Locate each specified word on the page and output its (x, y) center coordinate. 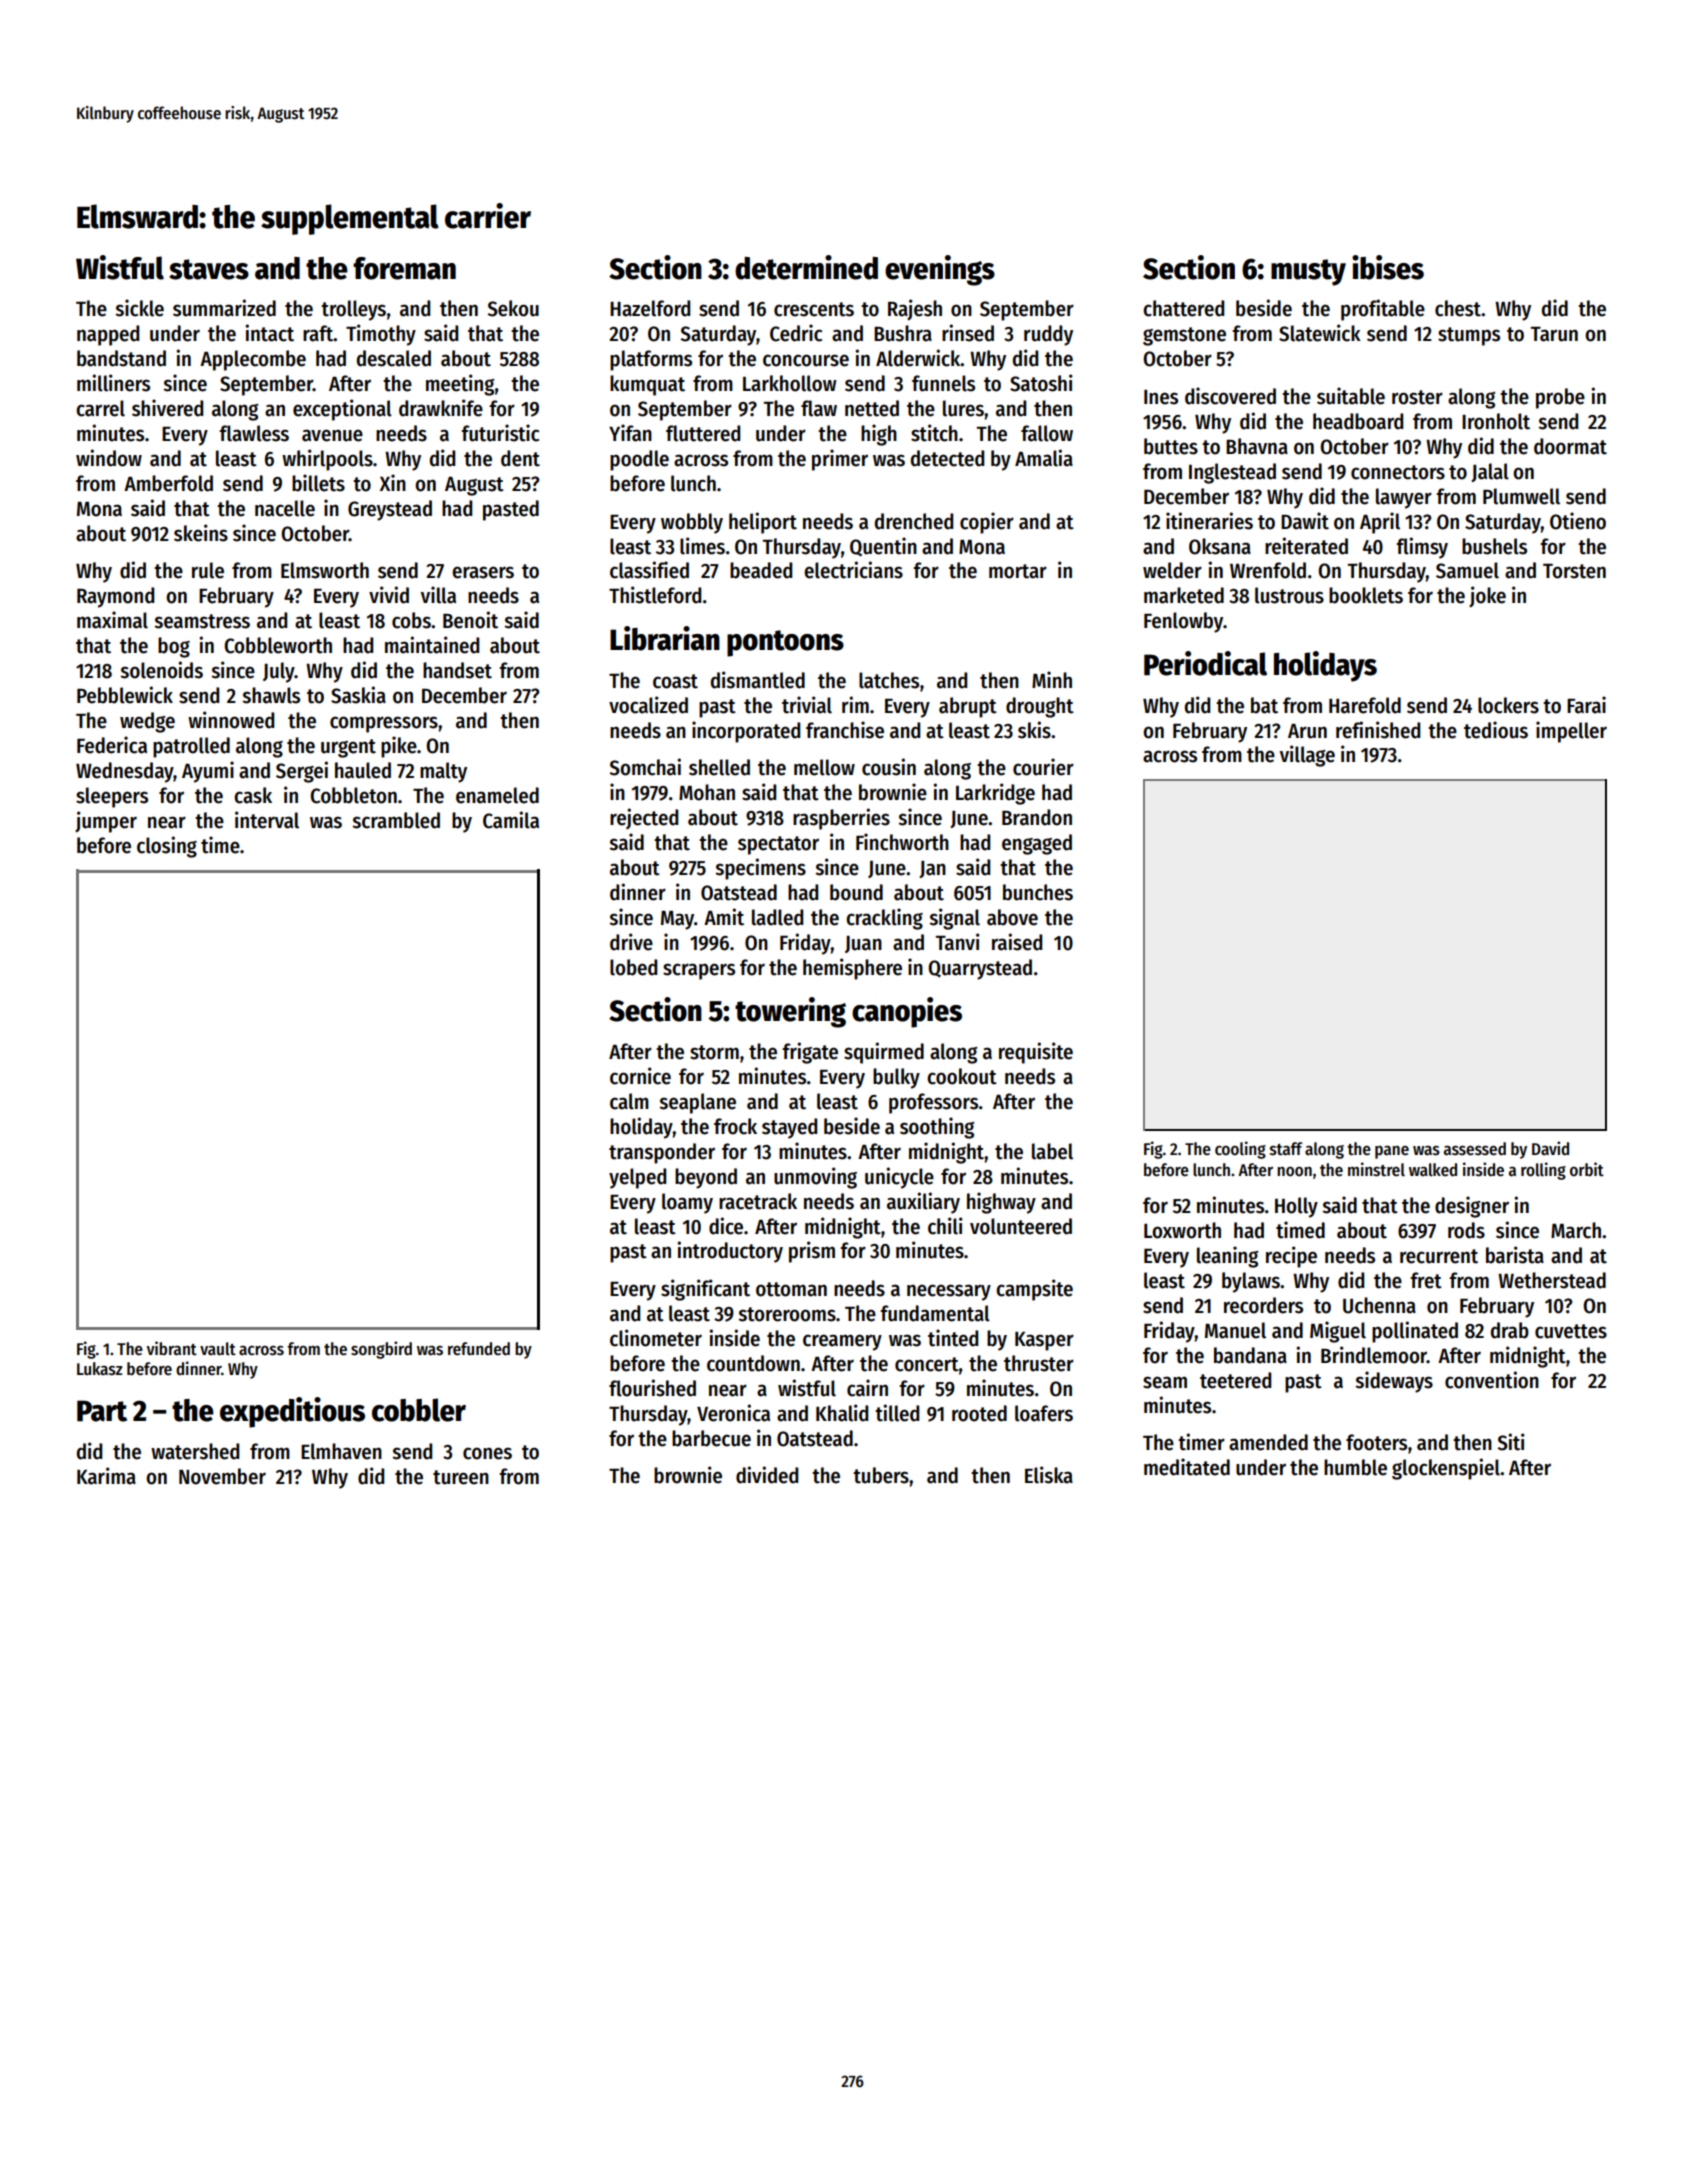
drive (631, 942)
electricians (853, 570)
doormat (1570, 446)
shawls (271, 695)
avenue (332, 435)
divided (767, 1475)
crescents (814, 309)
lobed (633, 967)
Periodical (1205, 663)
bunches (1038, 892)
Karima (106, 1476)
